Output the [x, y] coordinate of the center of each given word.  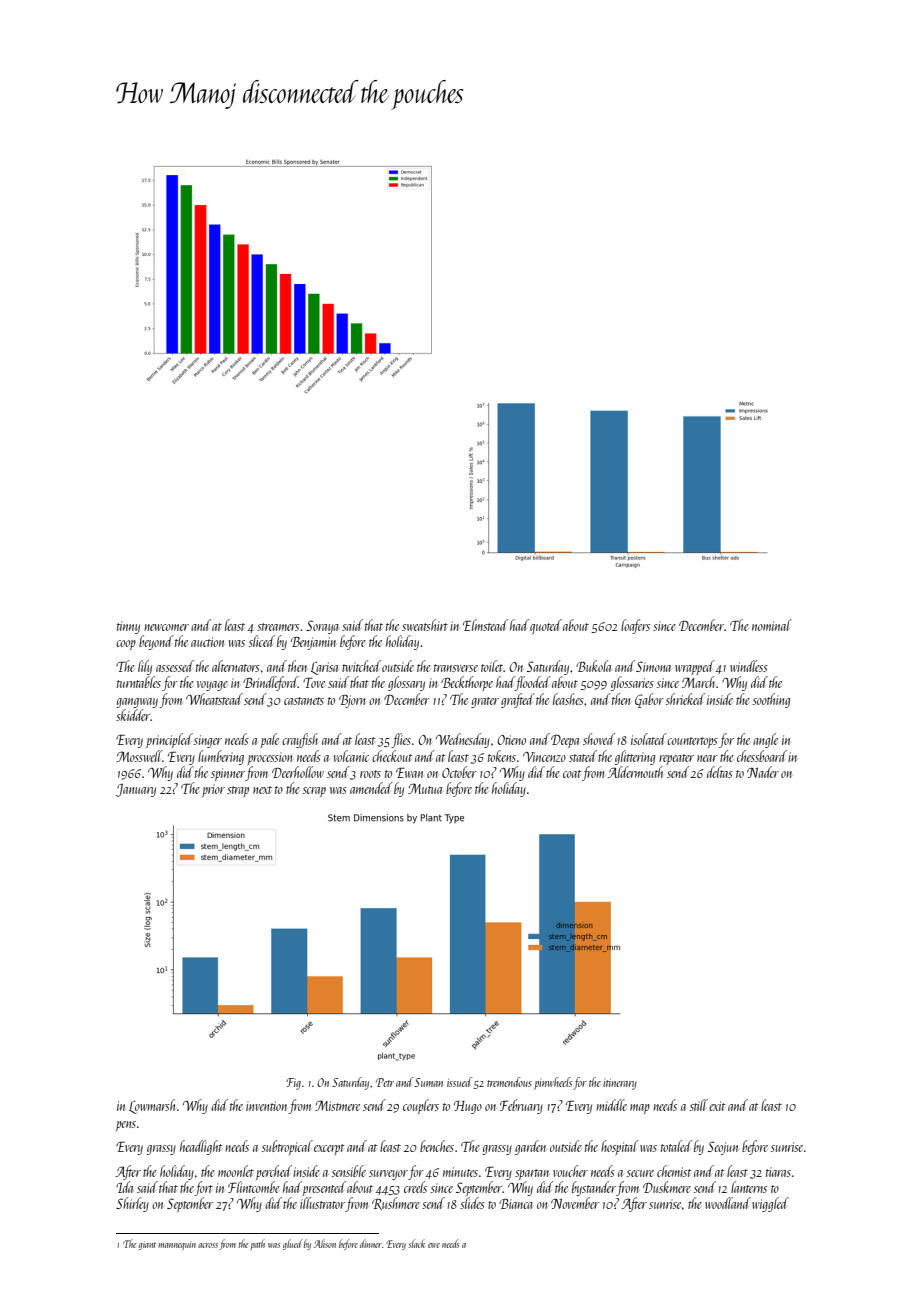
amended [371, 788]
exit [717, 1106]
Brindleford [270, 683]
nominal [772, 625]
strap [238, 791]
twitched [361, 666]
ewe [434, 1245]
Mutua [425, 788]
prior [213, 790]
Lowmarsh [152, 1106]
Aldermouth [635, 772]
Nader [763, 772]
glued [293, 1244]
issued [460, 1082]
